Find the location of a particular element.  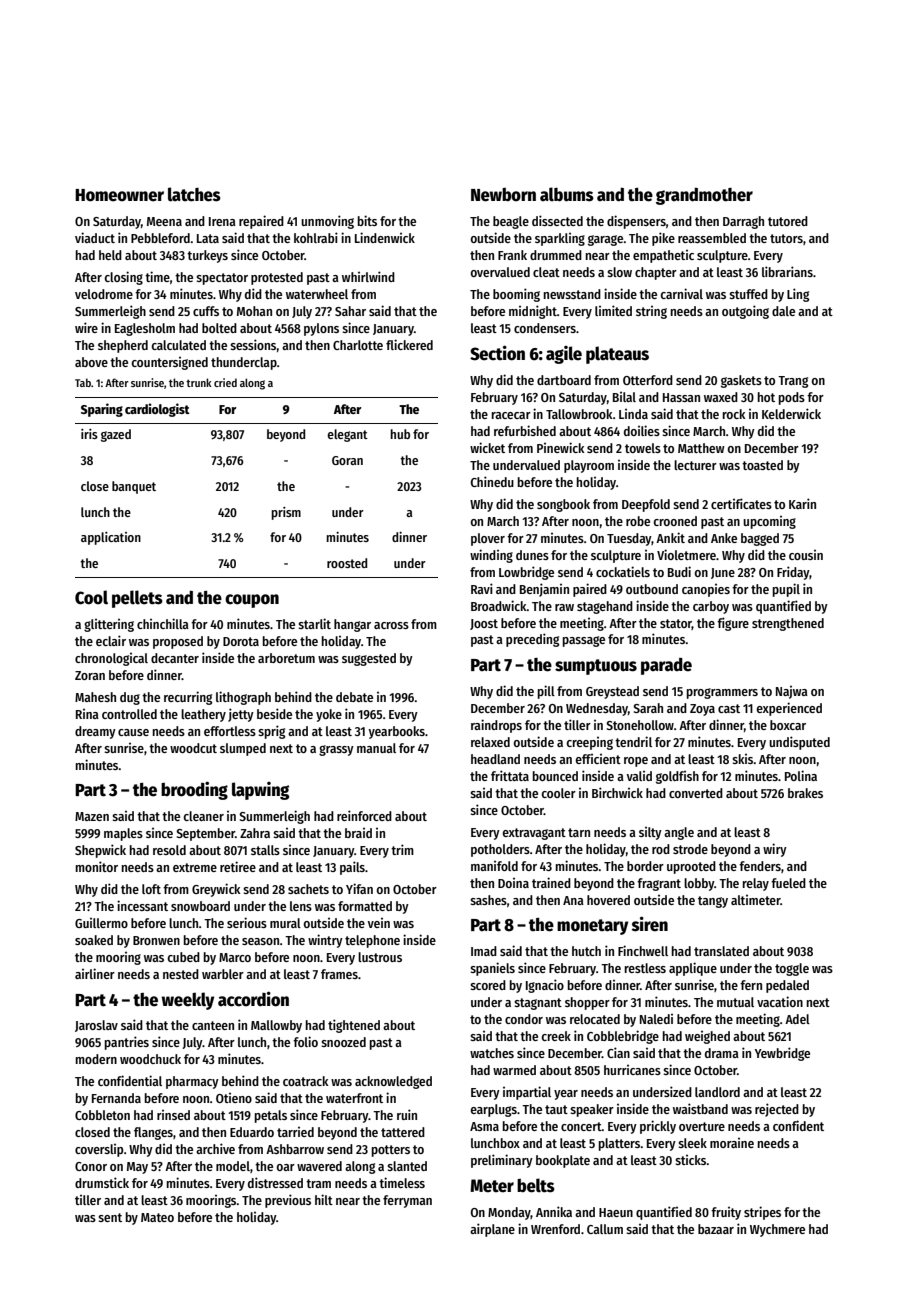

frames is located at coordinates (339, 974).
